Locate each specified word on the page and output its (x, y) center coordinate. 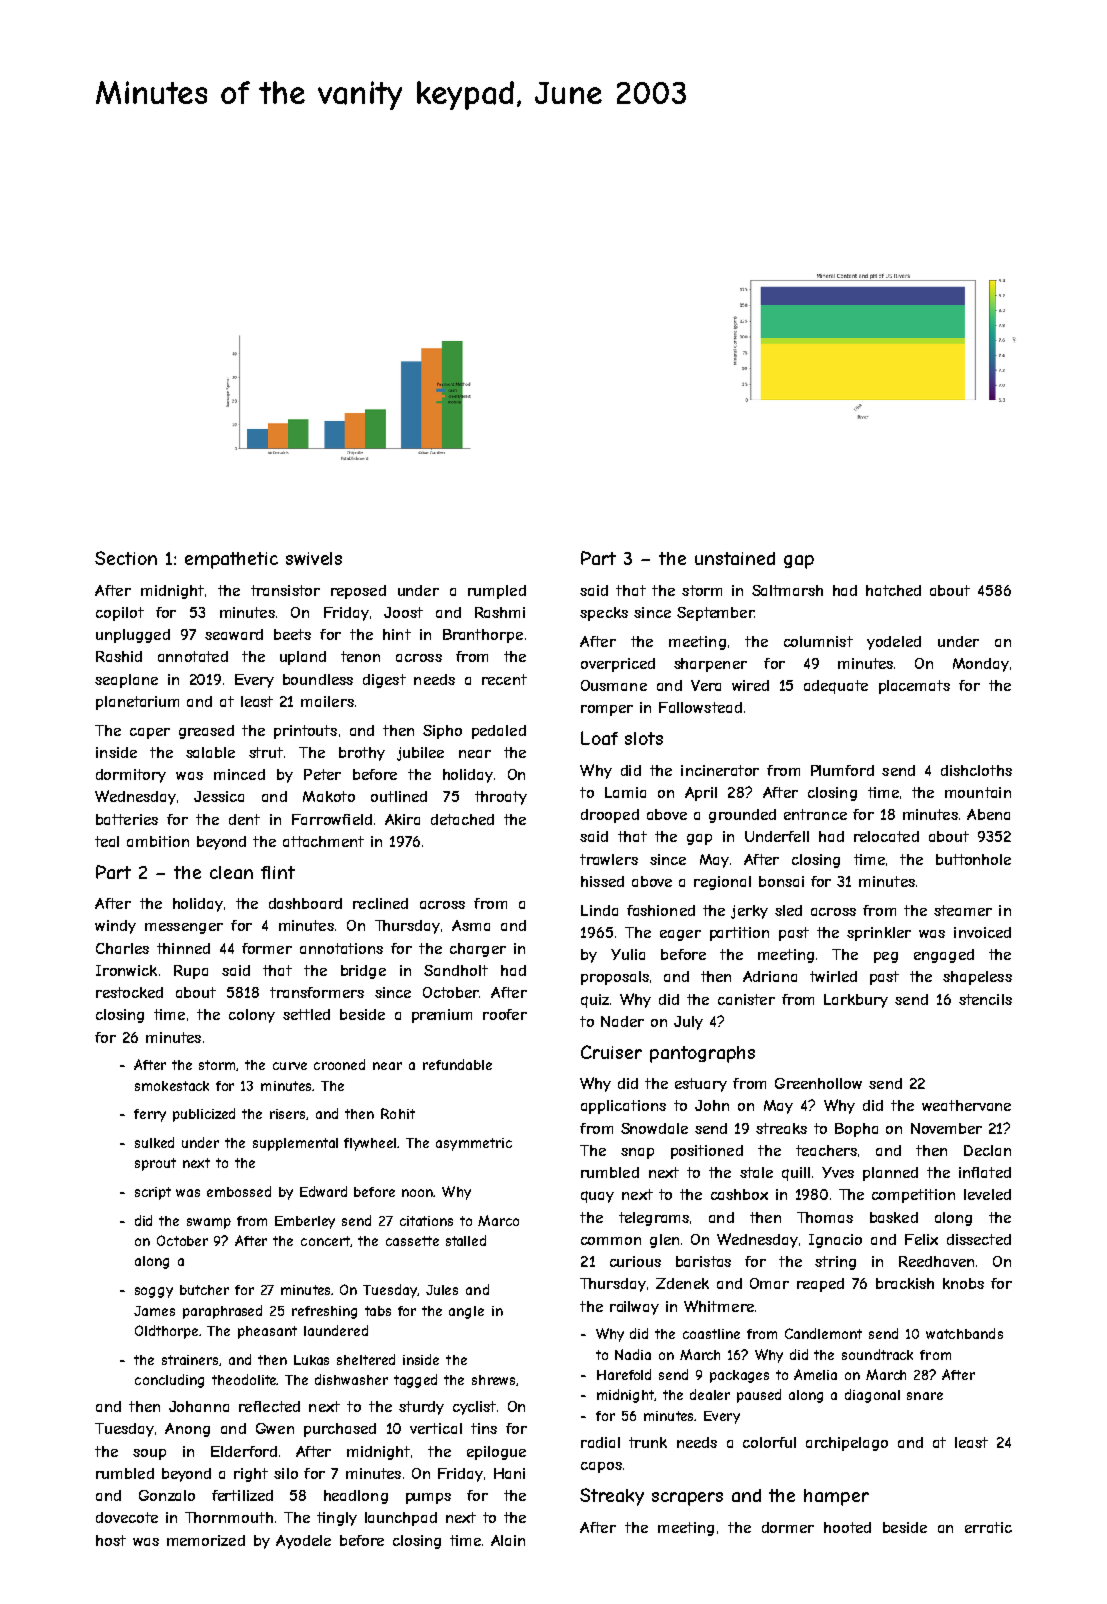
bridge (363, 972)
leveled (987, 1194)
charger (478, 950)
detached (462, 819)
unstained (735, 558)
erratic (988, 1527)
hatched (893, 590)
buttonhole (973, 859)
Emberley (305, 1222)
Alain (508, 1540)
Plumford (842, 770)
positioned (707, 1152)
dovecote (127, 1517)
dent (244, 819)
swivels (314, 558)
